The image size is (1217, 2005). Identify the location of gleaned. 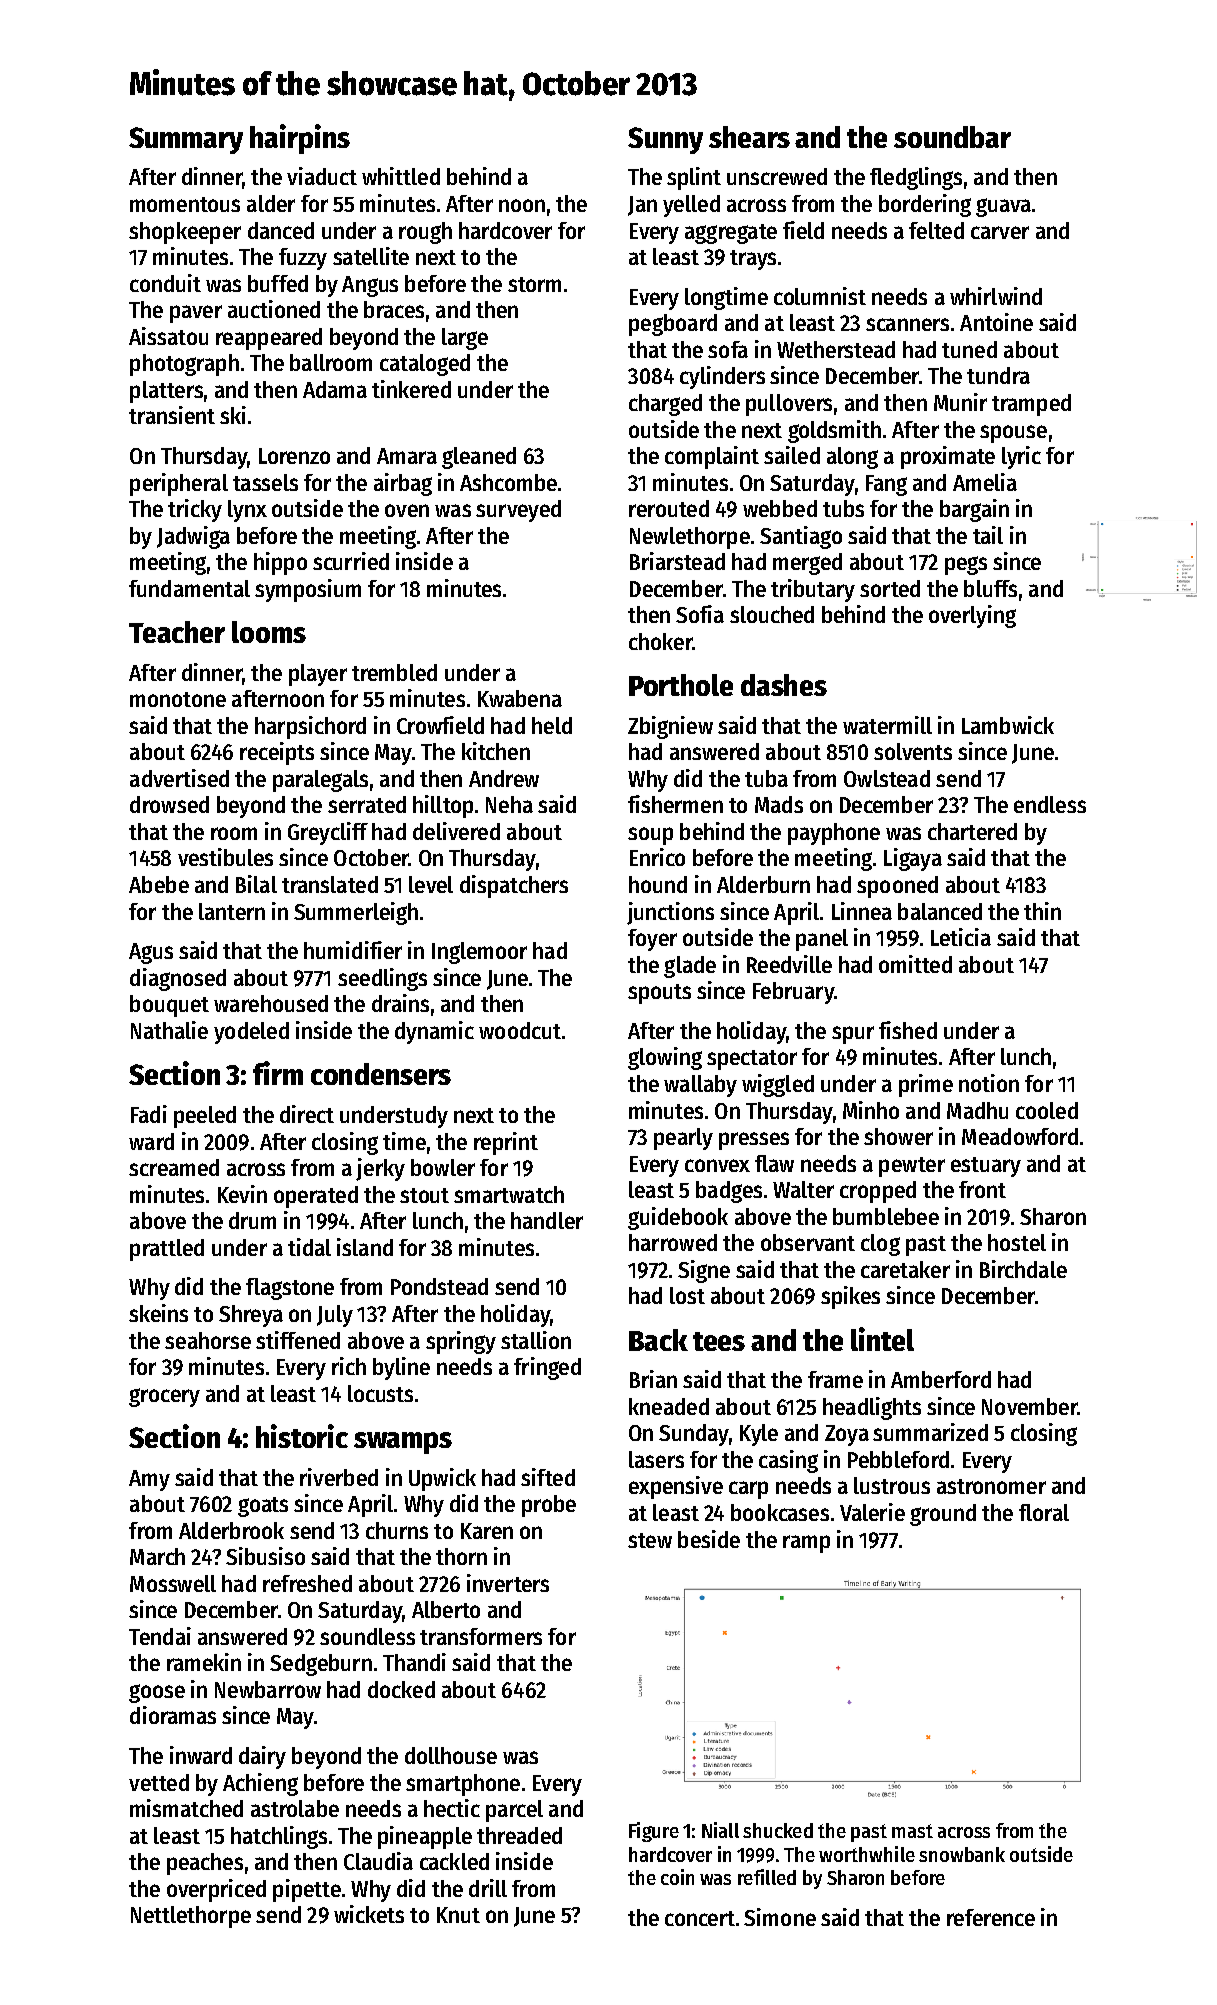
(479, 458).
